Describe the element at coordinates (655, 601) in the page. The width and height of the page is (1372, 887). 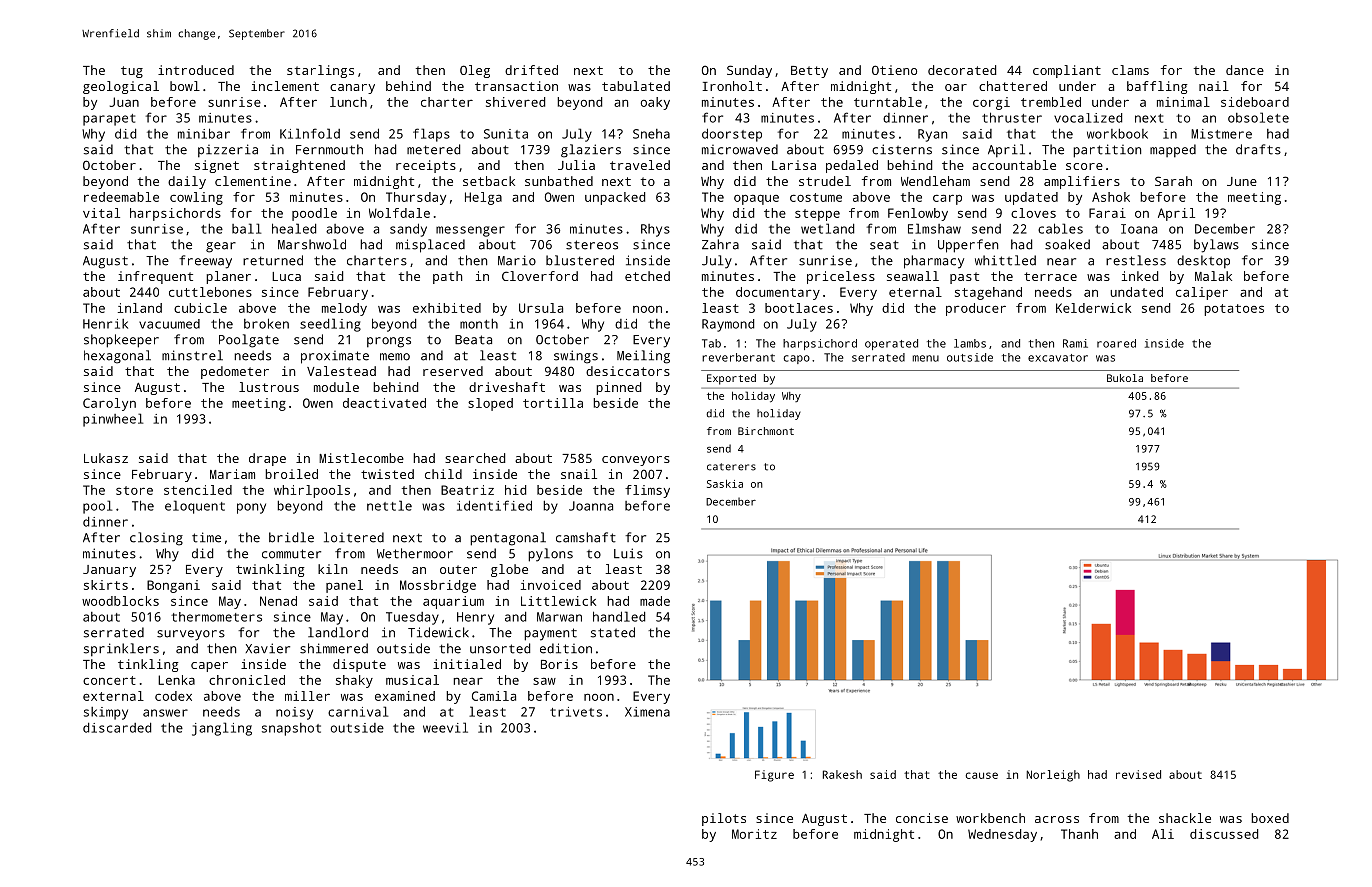
I see `made` at that location.
